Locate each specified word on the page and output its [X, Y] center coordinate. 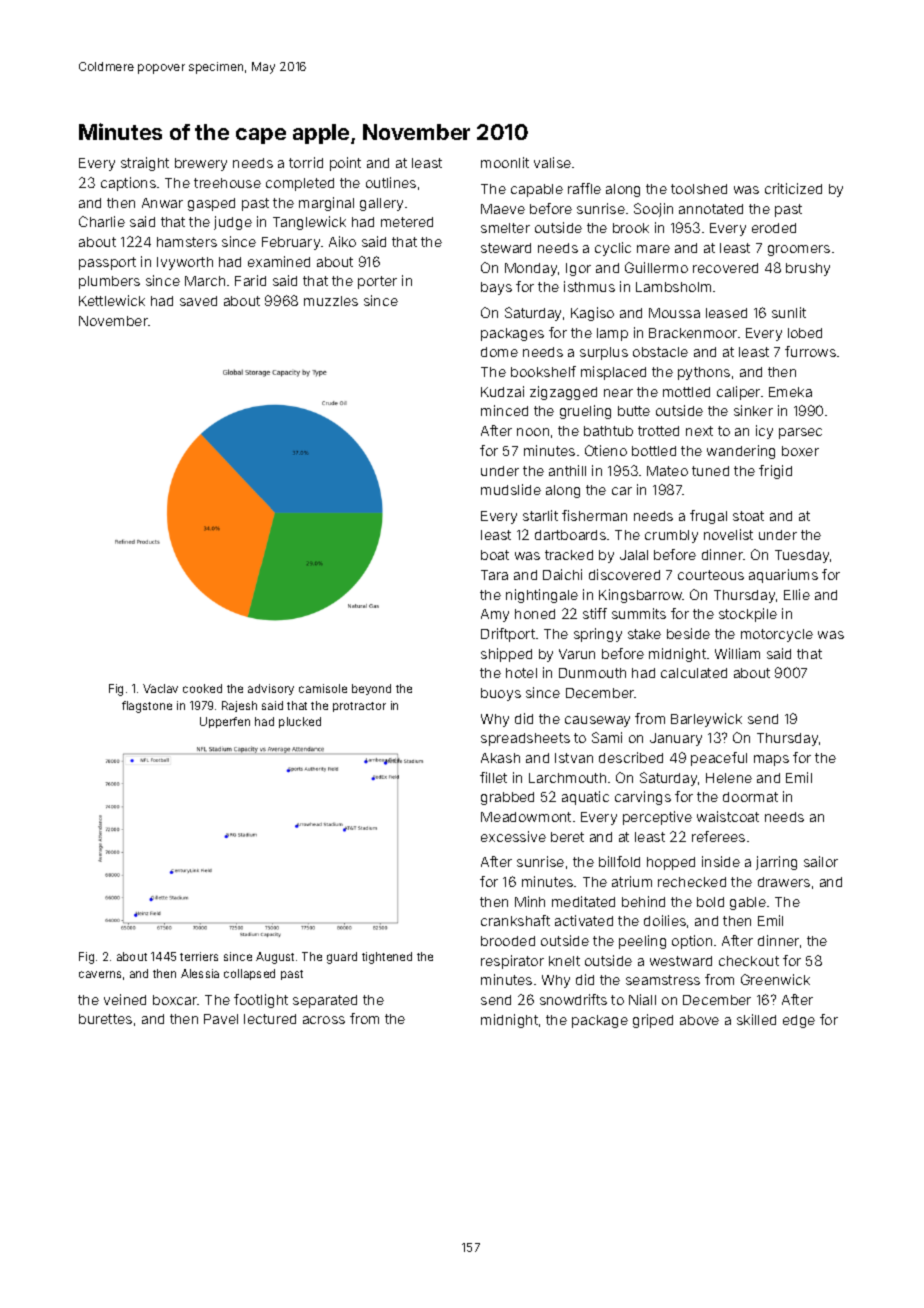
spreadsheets [525, 739]
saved [198, 301]
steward [506, 248]
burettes [105, 1019]
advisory [271, 689]
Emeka [790, 392]
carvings [643, 798]
